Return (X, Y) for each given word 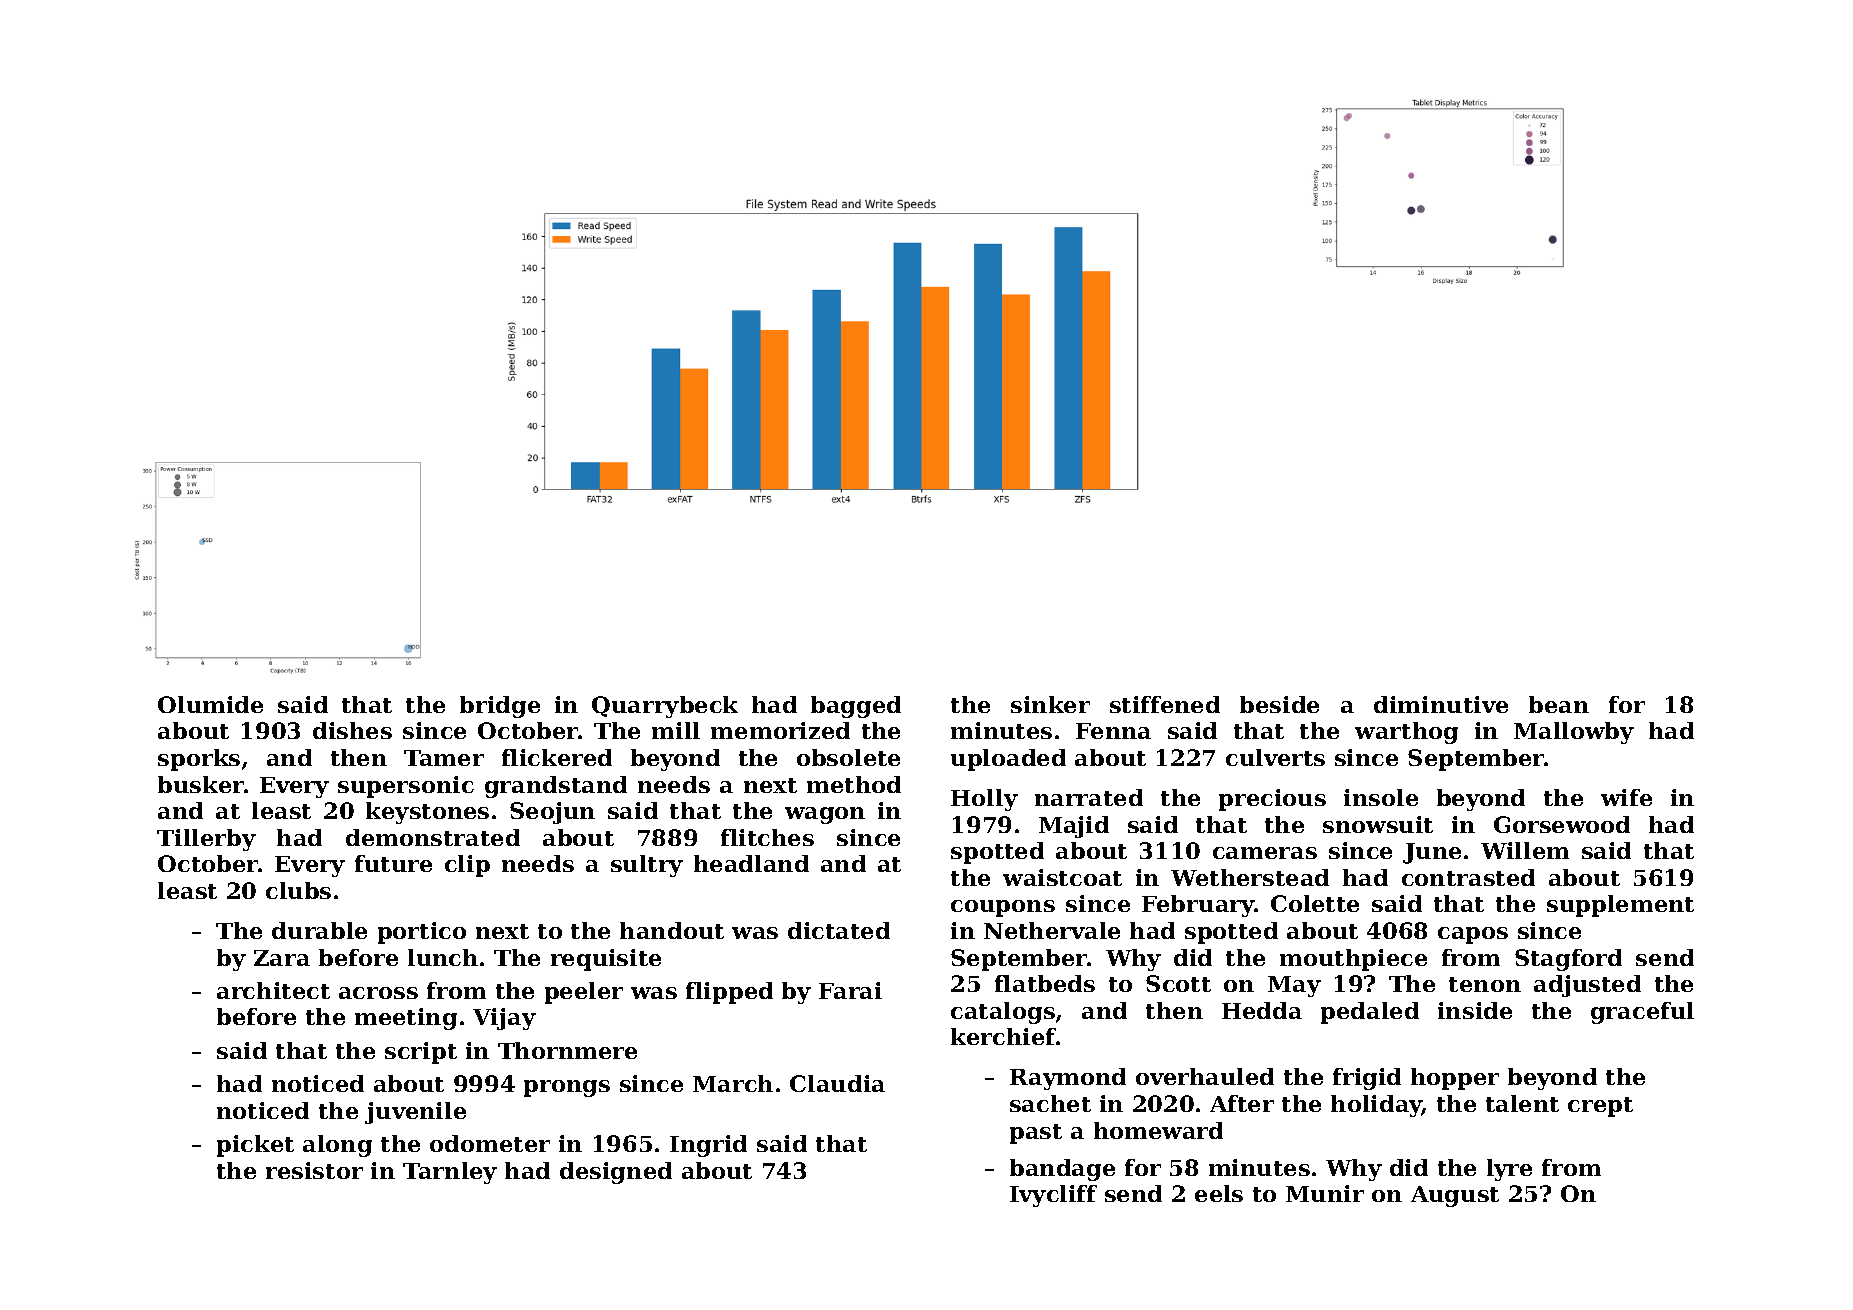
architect (273, 990)
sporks (199, 760)
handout (672, 930)
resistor (314, 1170)
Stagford (1568, 960)
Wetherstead (1250, 877)
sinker (1050, 704)
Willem (1525, 850)
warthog (1406, 733)
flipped (729, 993)
